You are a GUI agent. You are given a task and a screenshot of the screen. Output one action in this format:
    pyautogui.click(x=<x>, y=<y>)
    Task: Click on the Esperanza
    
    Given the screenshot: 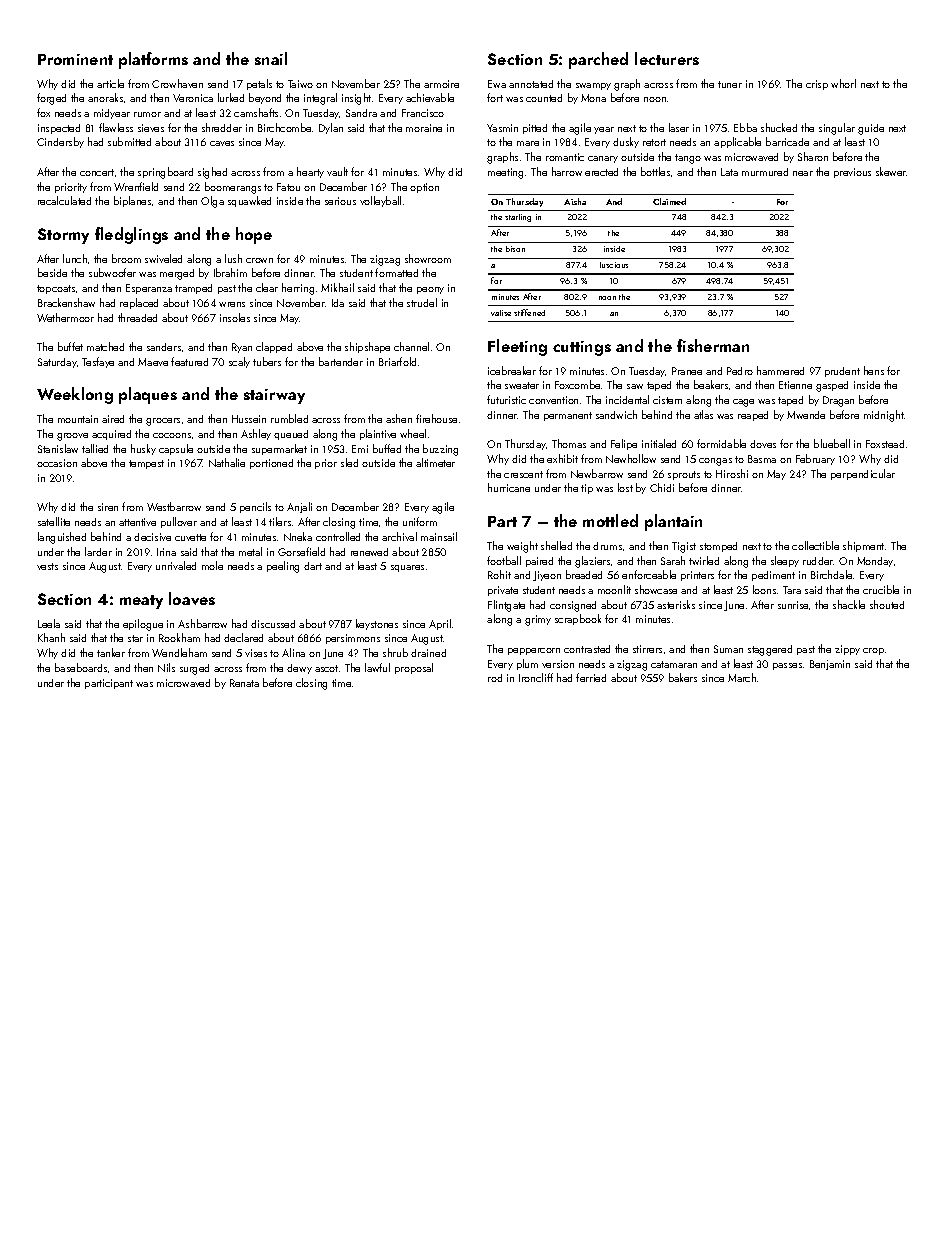 What is the action you would take?
    pyautogui.click(x=149, y=289)
